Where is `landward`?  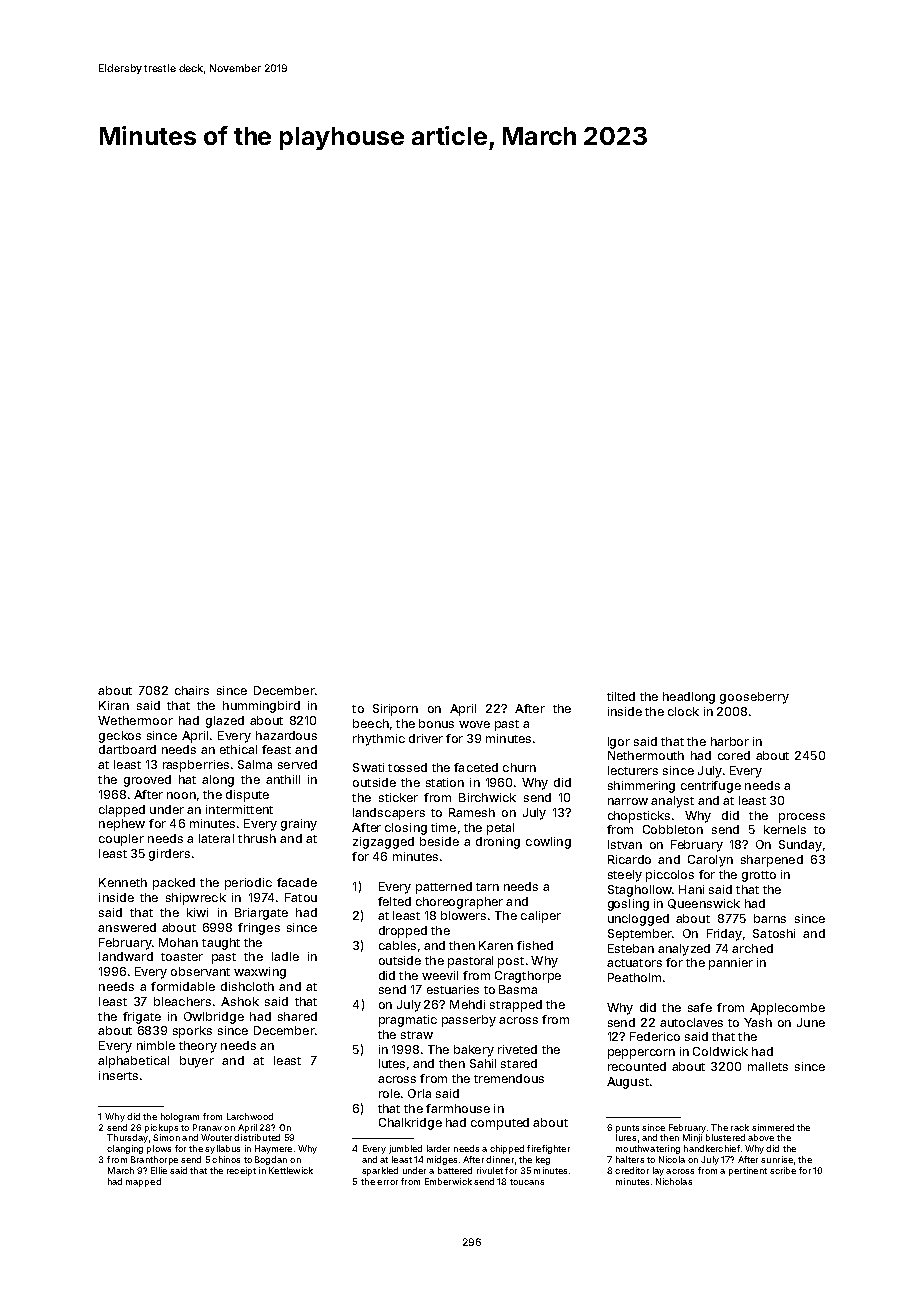 landward is located at coordinates (126, 956).
